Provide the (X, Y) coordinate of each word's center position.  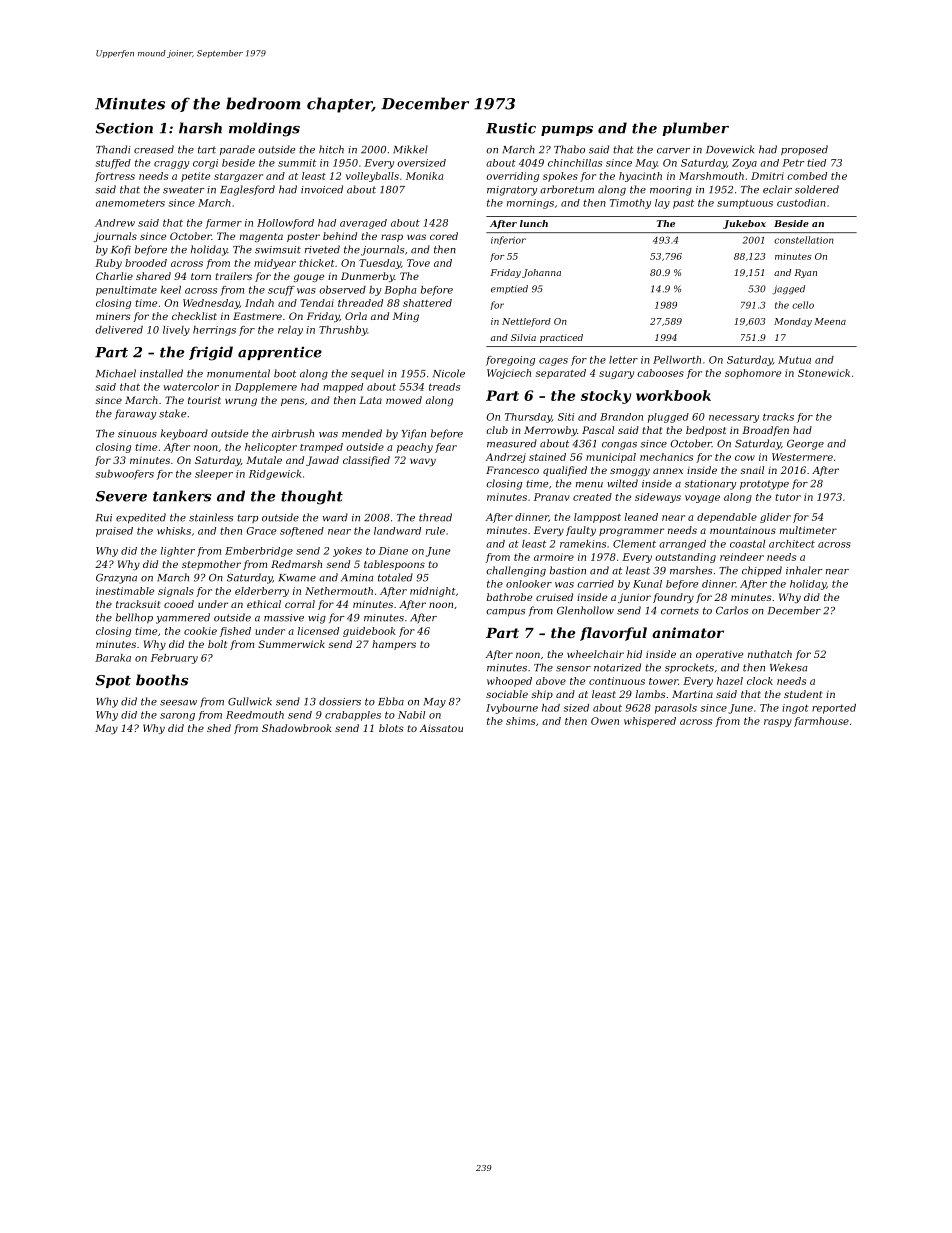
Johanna (541, 273)
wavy (423, 462)
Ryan (805, 273)
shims (520, 721)
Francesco (512, 470)
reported (834, 709)
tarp (247, 518)
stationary (710, 485)
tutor (788, 497)
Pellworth (677, 360)
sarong (177, 717)
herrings (214, 331)
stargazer (238, 177)
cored (444, 236)
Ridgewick (275, 475)
